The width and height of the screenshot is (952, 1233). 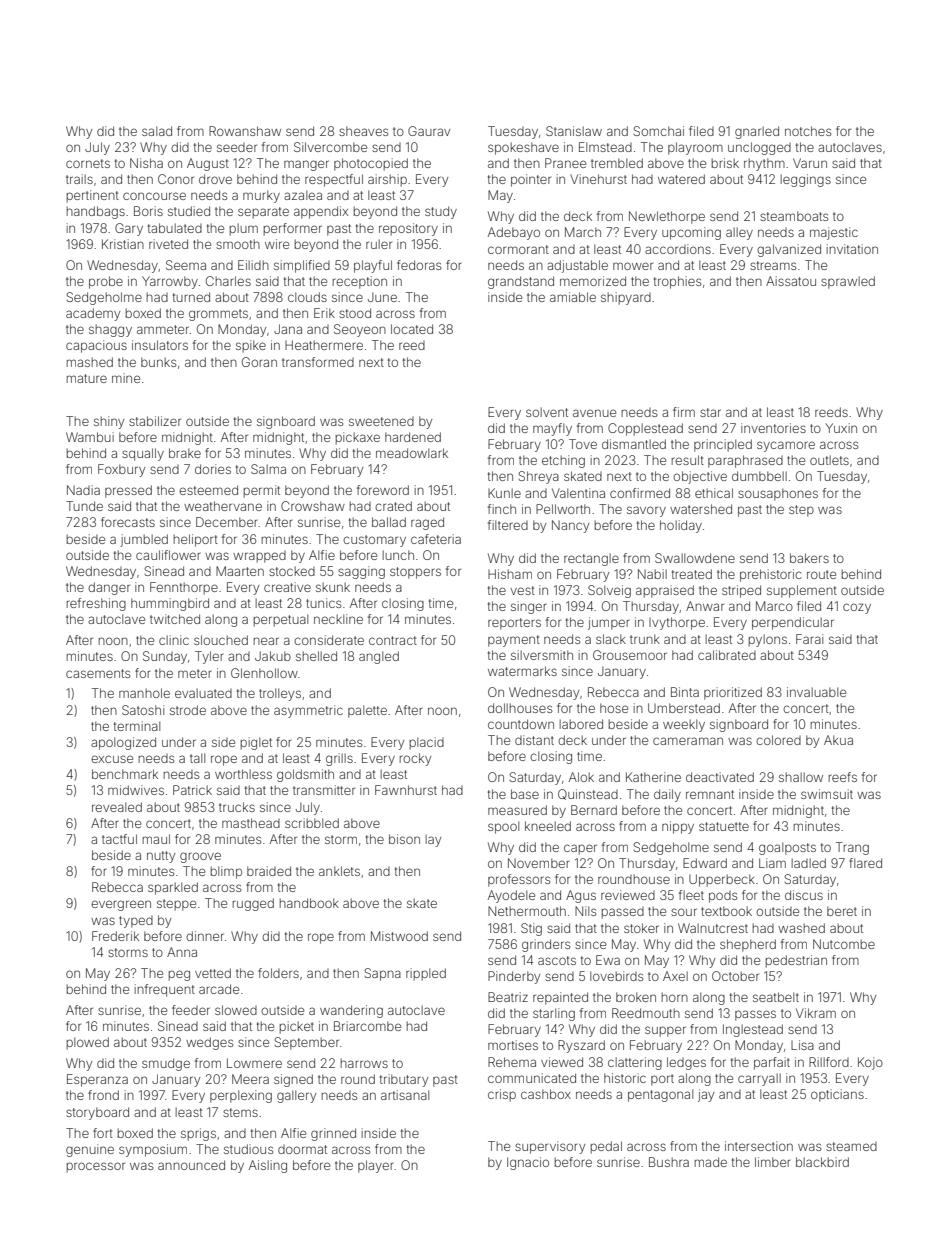 What do you see at coordinates (259, 362) in the screenshot?
I see `Goran` at bounding box center [259, 362].
